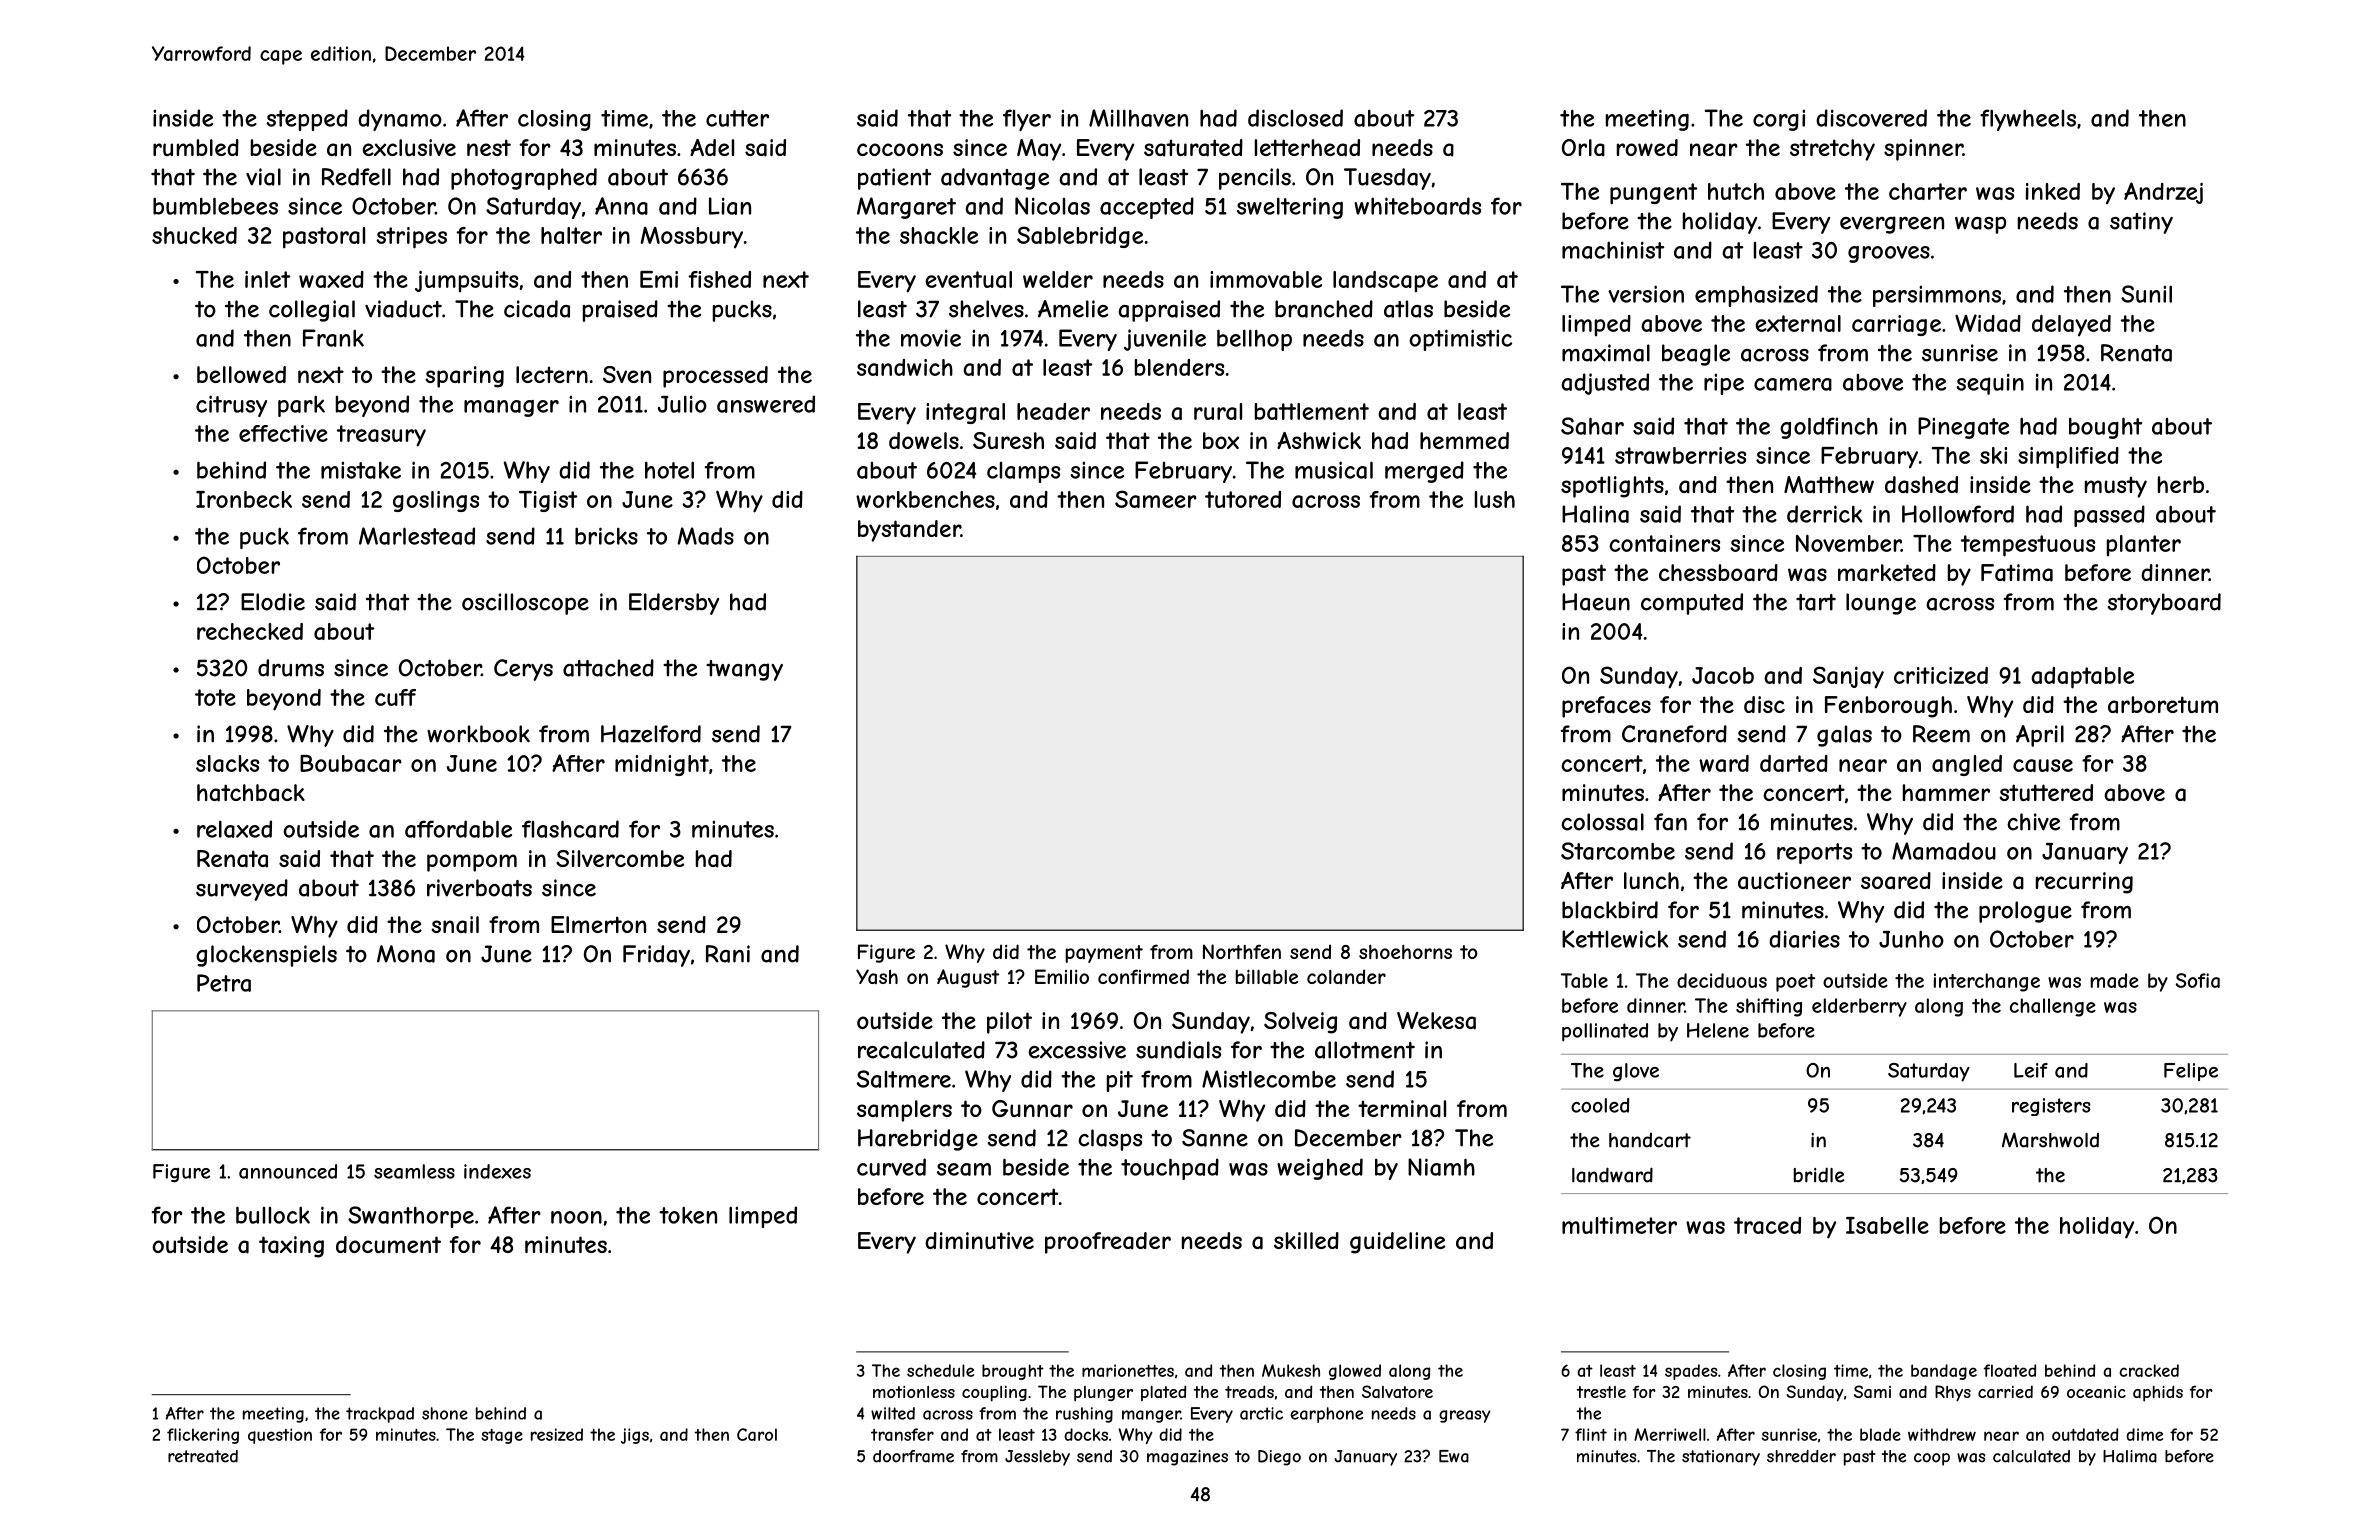 Image resolution: width=2380 pixels, height=1540 pixels. I want to click on Craneford, so click(1674, 734).
